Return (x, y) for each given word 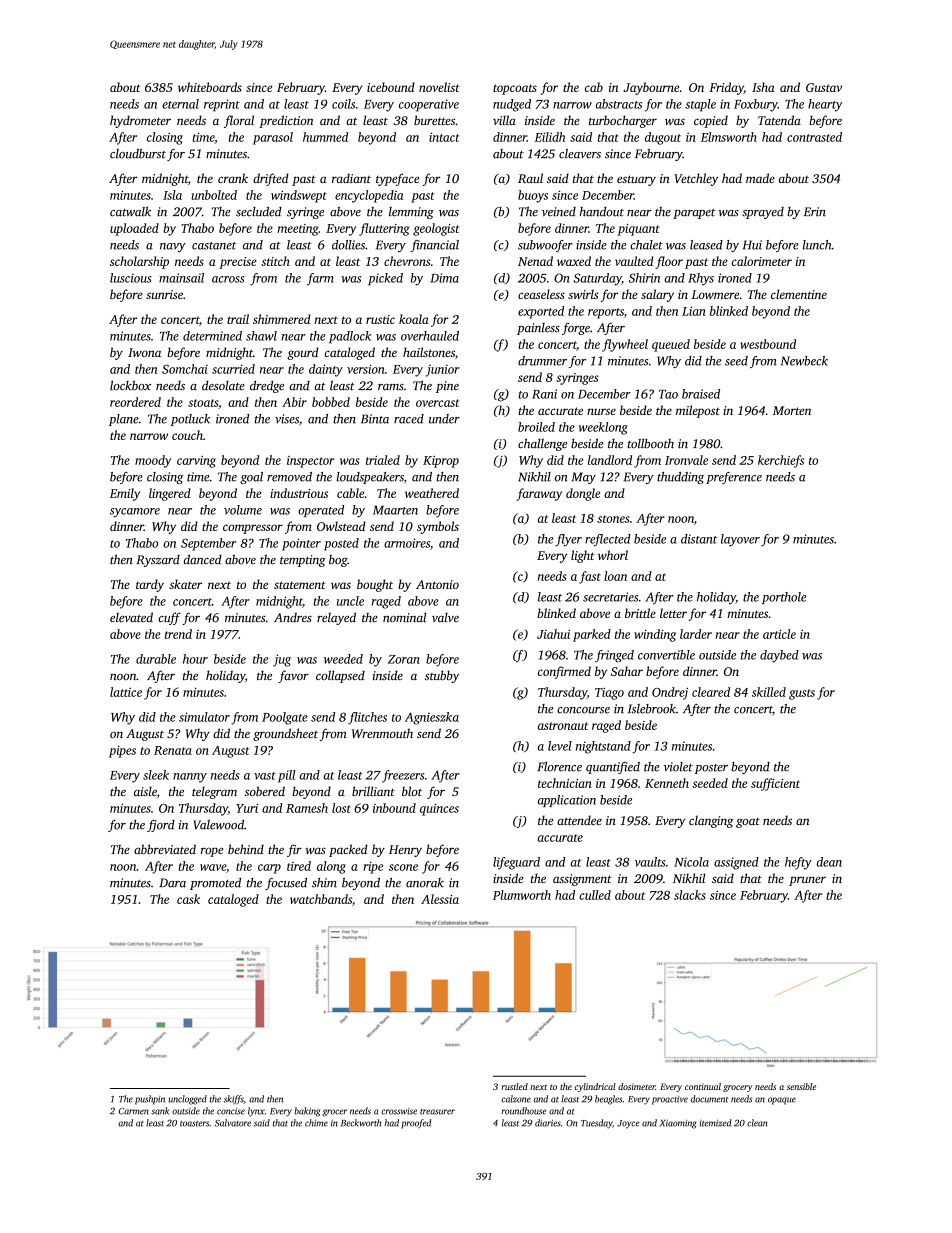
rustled (514, 1086)
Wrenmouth (382, 733)
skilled (769, 692)
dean (829, 862)
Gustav (824, 87)
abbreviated (165, 849)
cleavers (580, 154)
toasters (194, 1124)
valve (445, 617)
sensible (801, 1086)
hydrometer (140, 121)
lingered (170, 494)
